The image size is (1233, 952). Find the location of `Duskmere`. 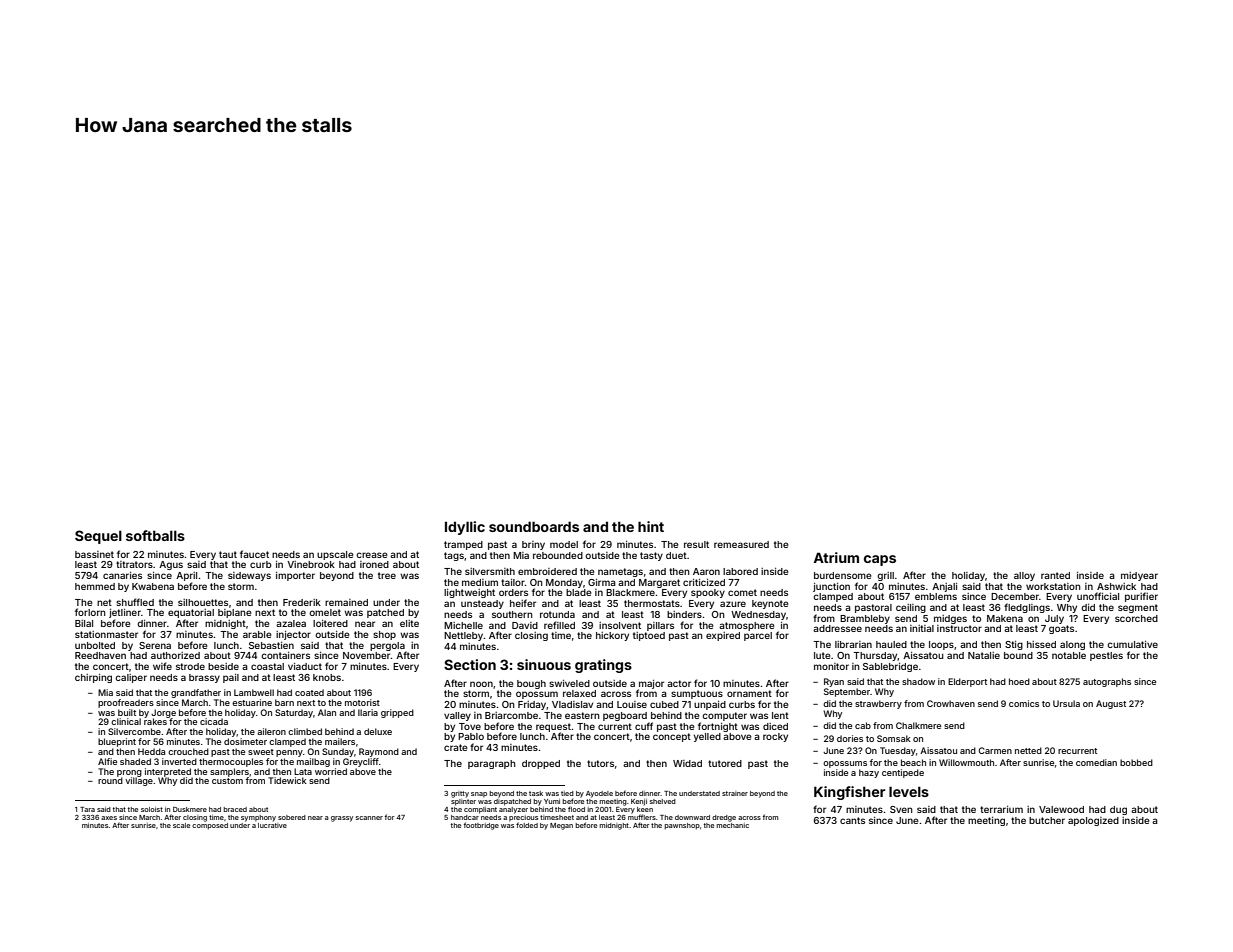

Duskmere is located at coordinates (190, 809).
